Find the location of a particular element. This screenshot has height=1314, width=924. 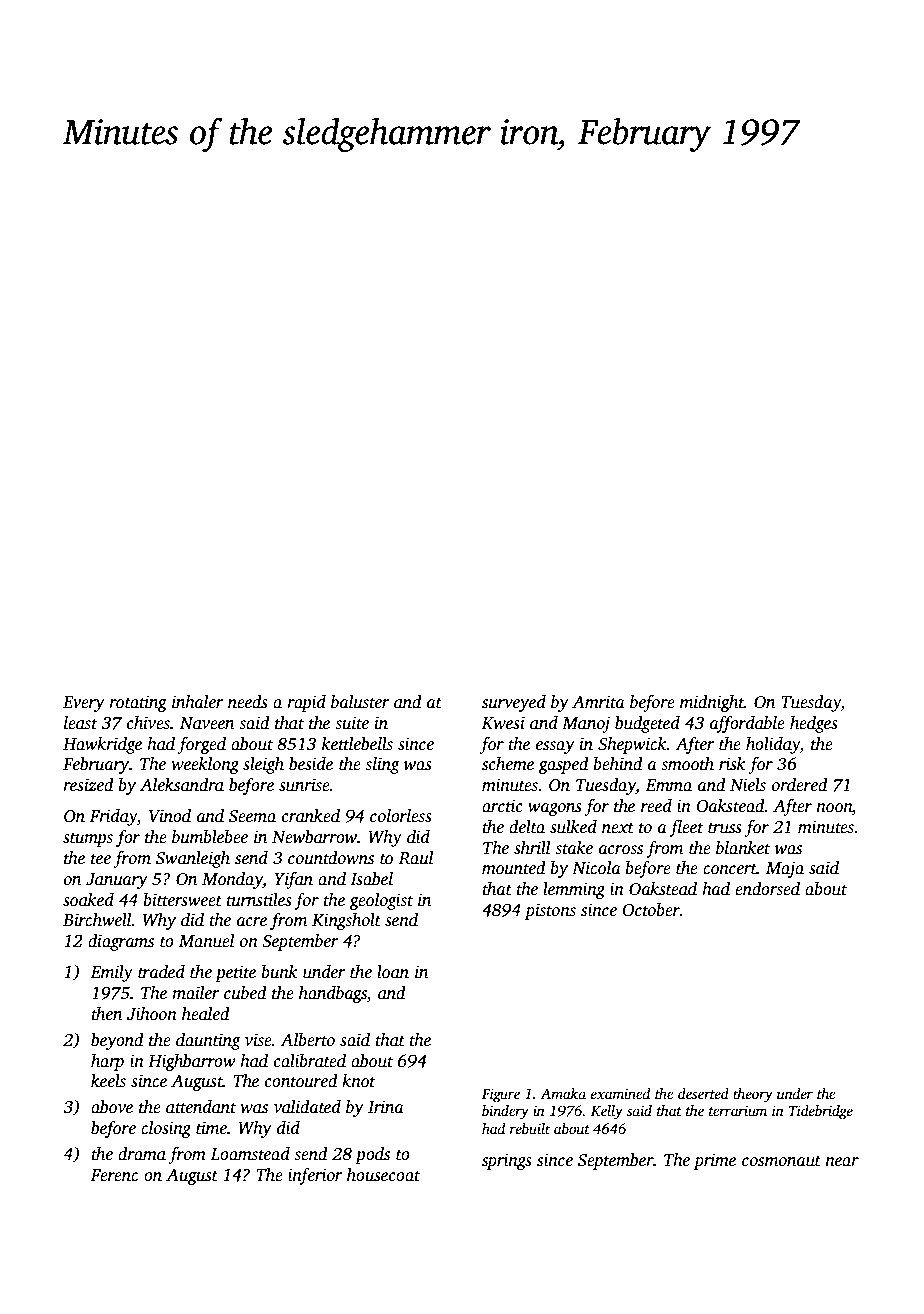

pistons is located at coordinates (550, 911).
